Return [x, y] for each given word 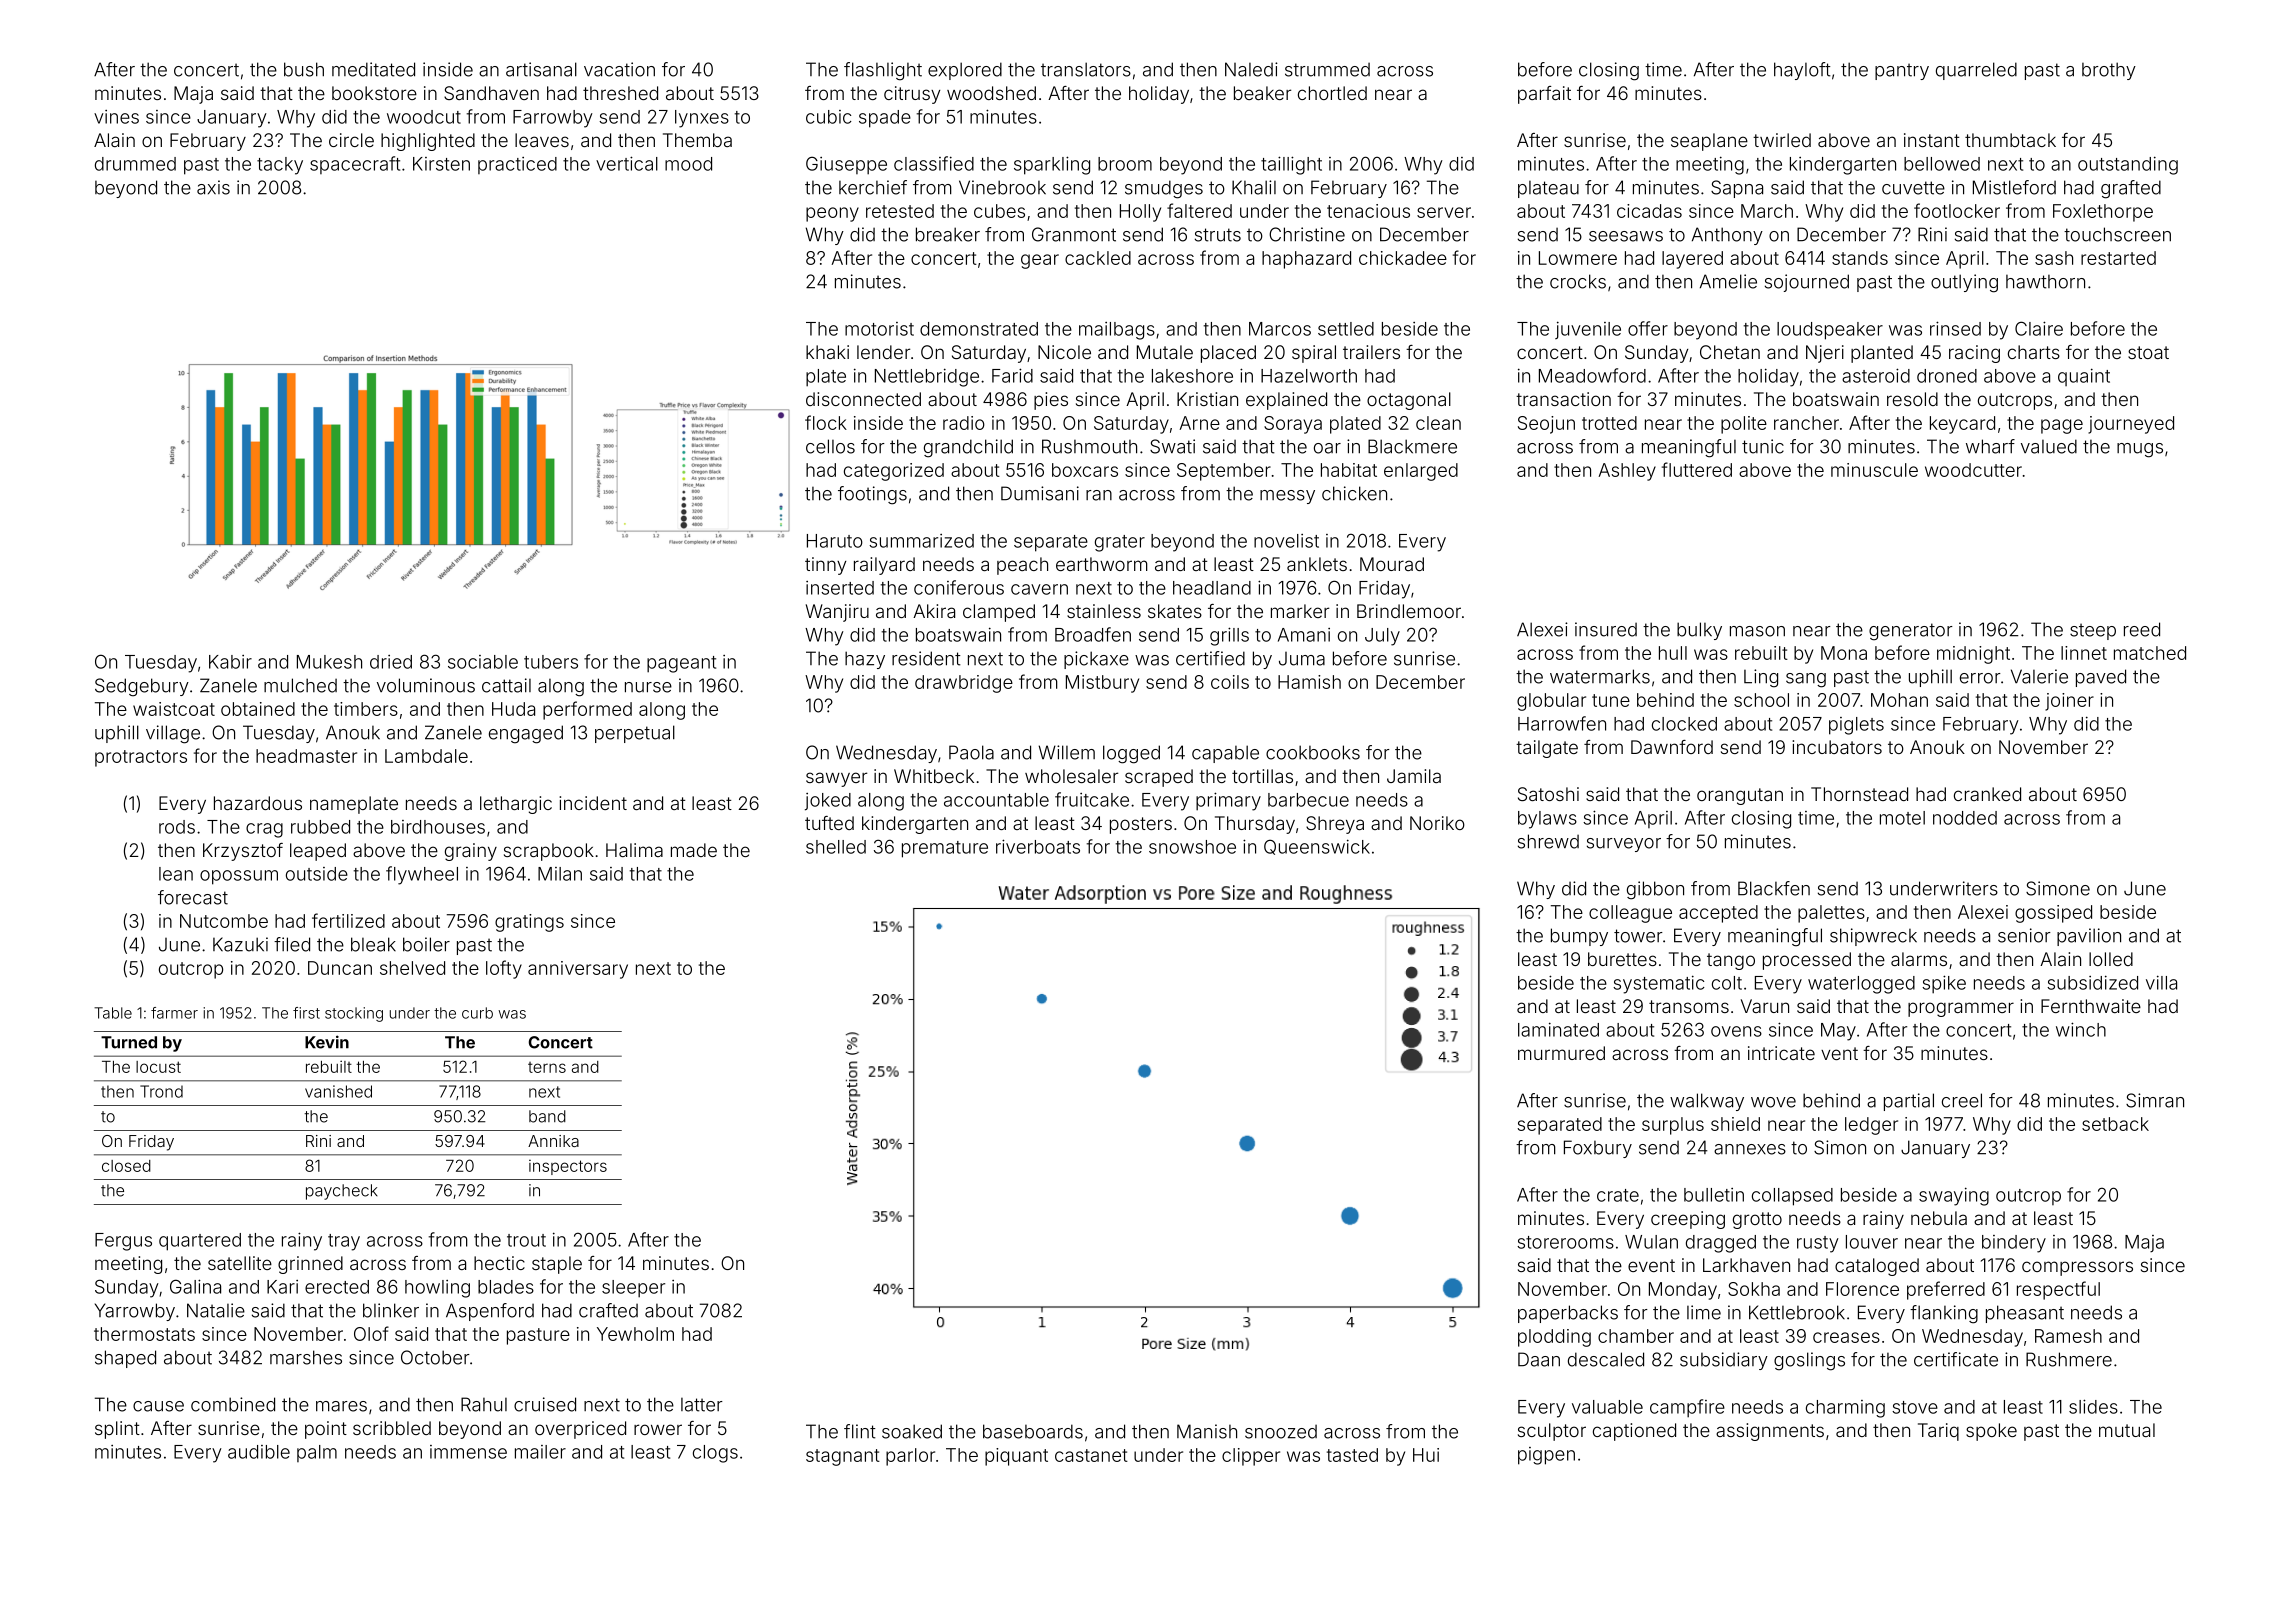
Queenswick [1317, 847]
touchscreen [2117, 234]
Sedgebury [142, 687]
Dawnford [1672, 747]
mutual [2127, 1430]
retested [900, 211]
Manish [1207, 1431]
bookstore [374, 93]
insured [1606, 629]
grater [1120, 543]
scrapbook [549, 852]
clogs [715, 1454]
